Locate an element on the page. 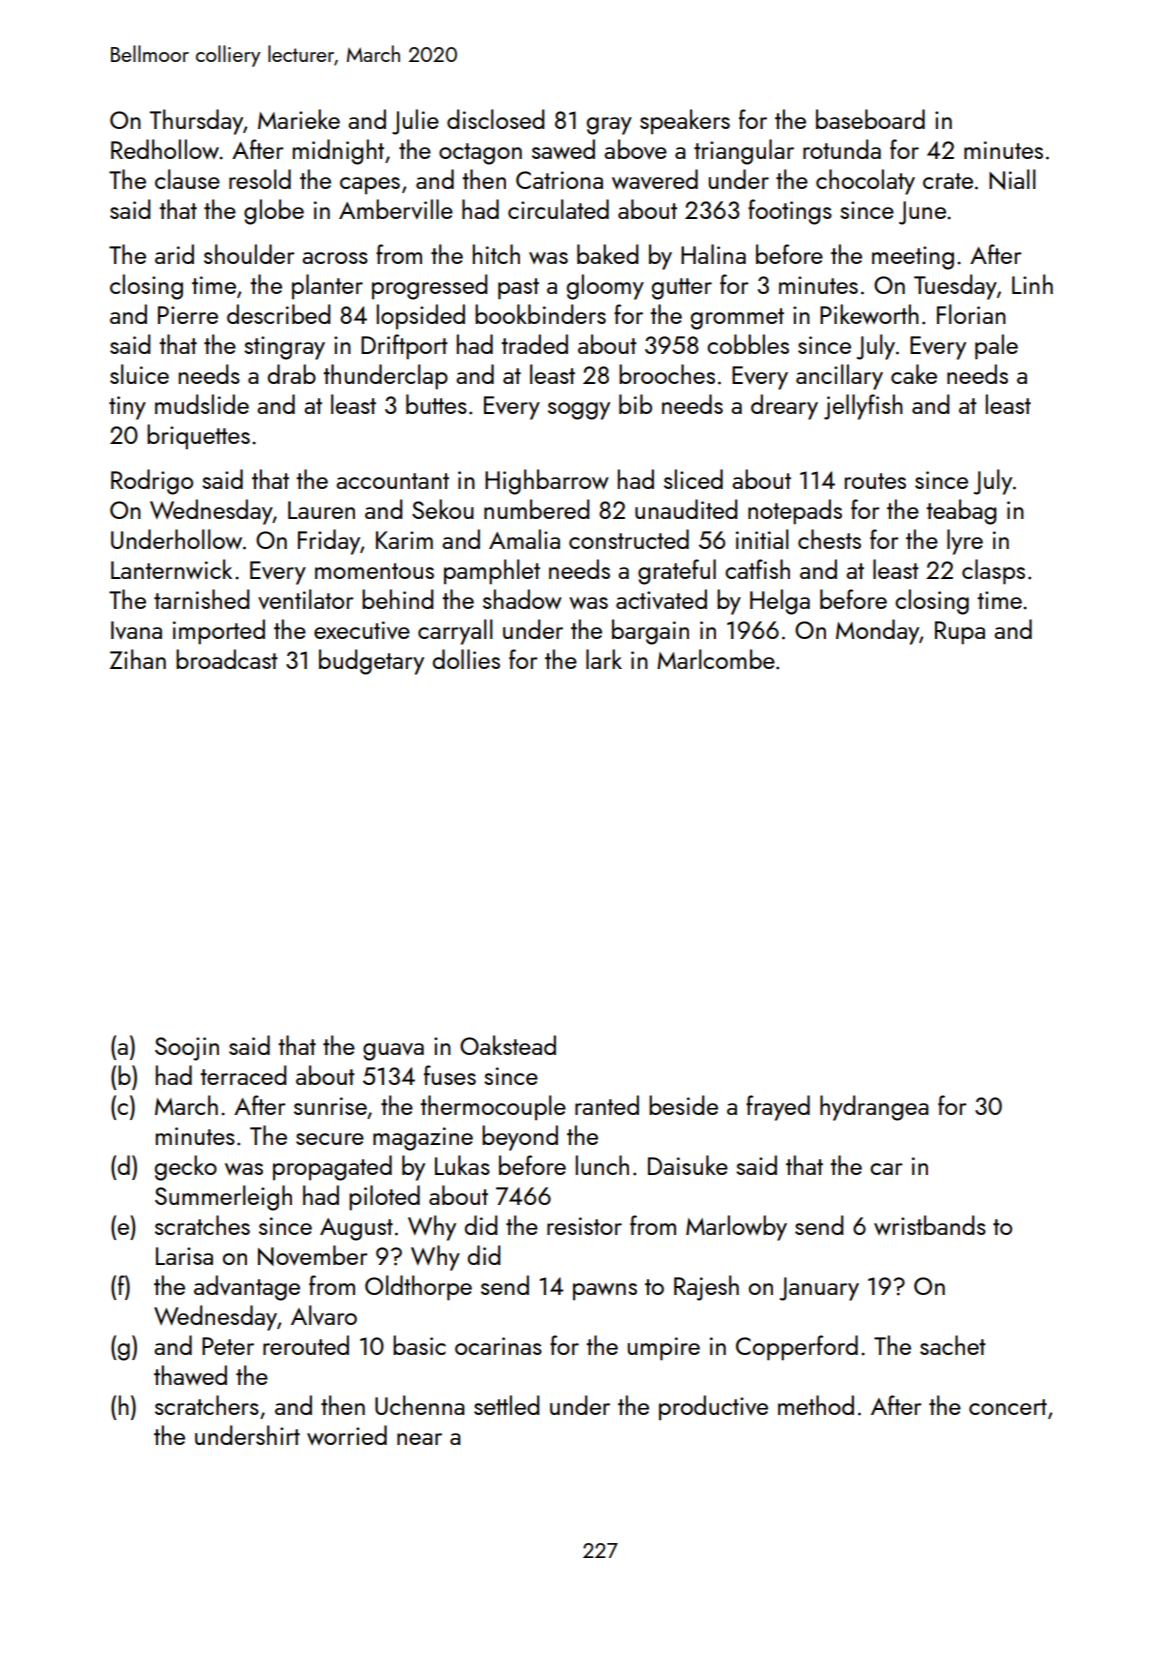 This page has width=1165, height=1654. lark is located at coordinates (604, 659).
